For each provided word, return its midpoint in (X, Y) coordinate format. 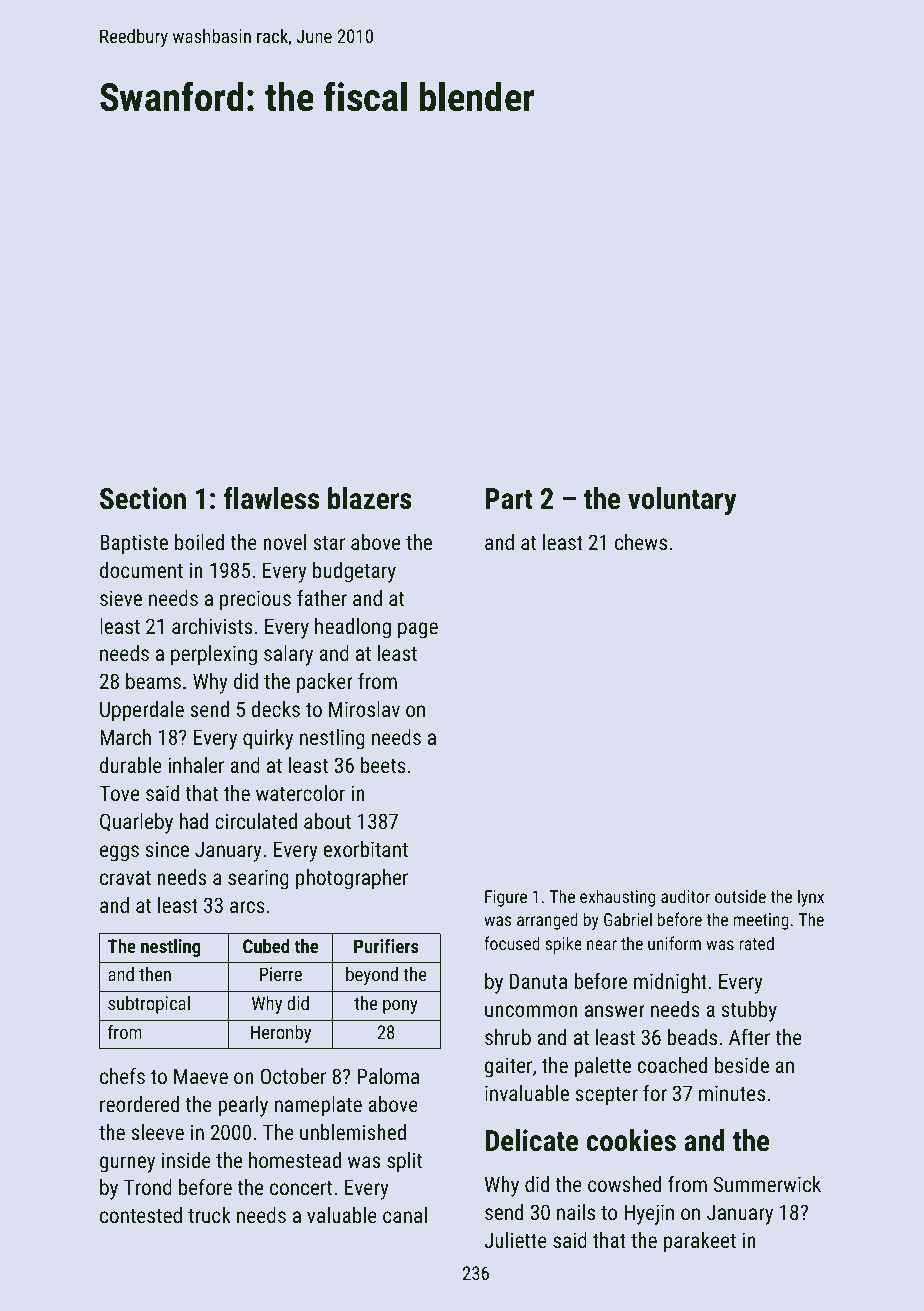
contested (141, 1215)
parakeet (700, 1242)
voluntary (682, 501)
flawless (271, 498)
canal (405, 1215)
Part (509, 499)
